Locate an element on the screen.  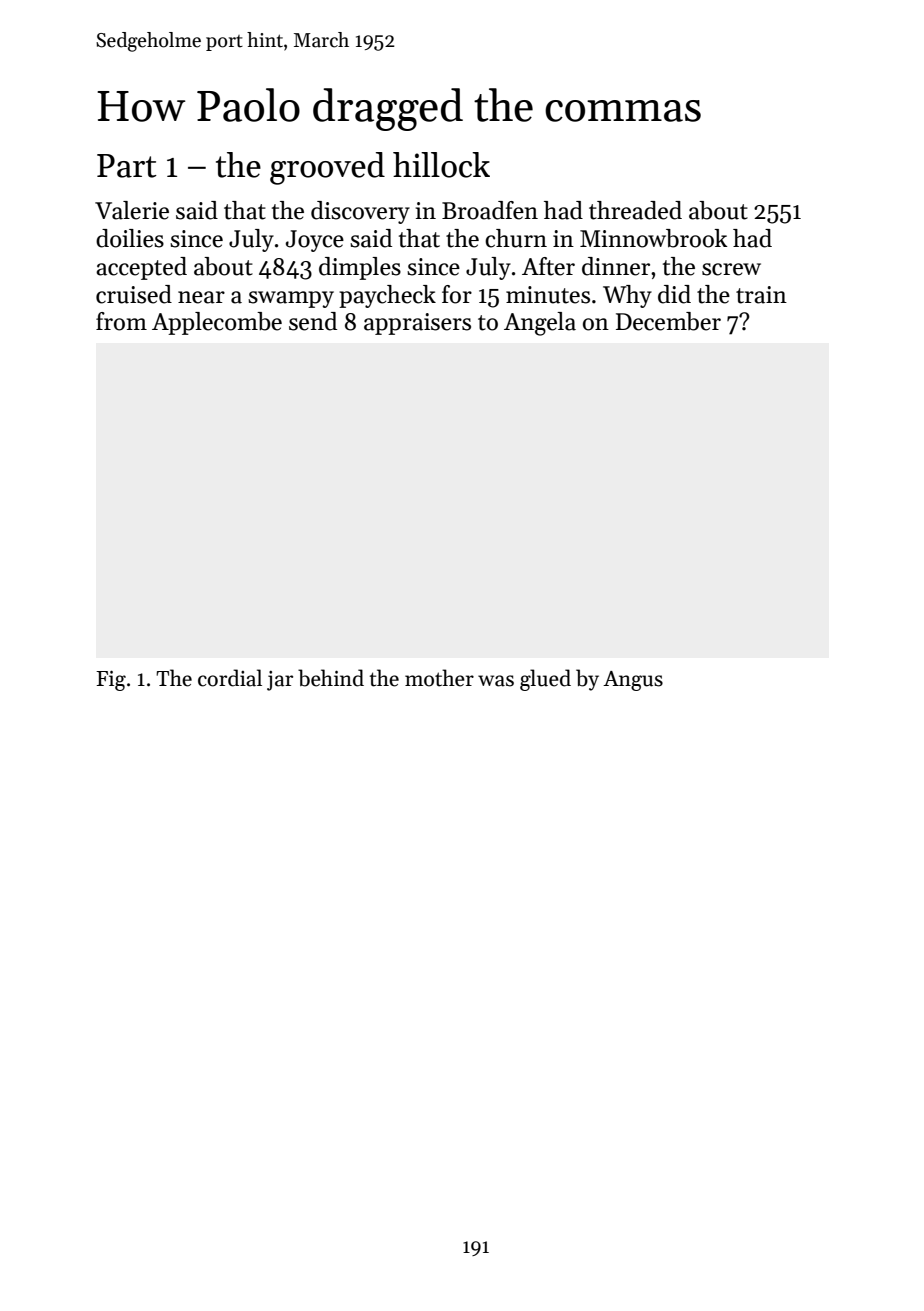
train is located at coordinates (761, 295).
